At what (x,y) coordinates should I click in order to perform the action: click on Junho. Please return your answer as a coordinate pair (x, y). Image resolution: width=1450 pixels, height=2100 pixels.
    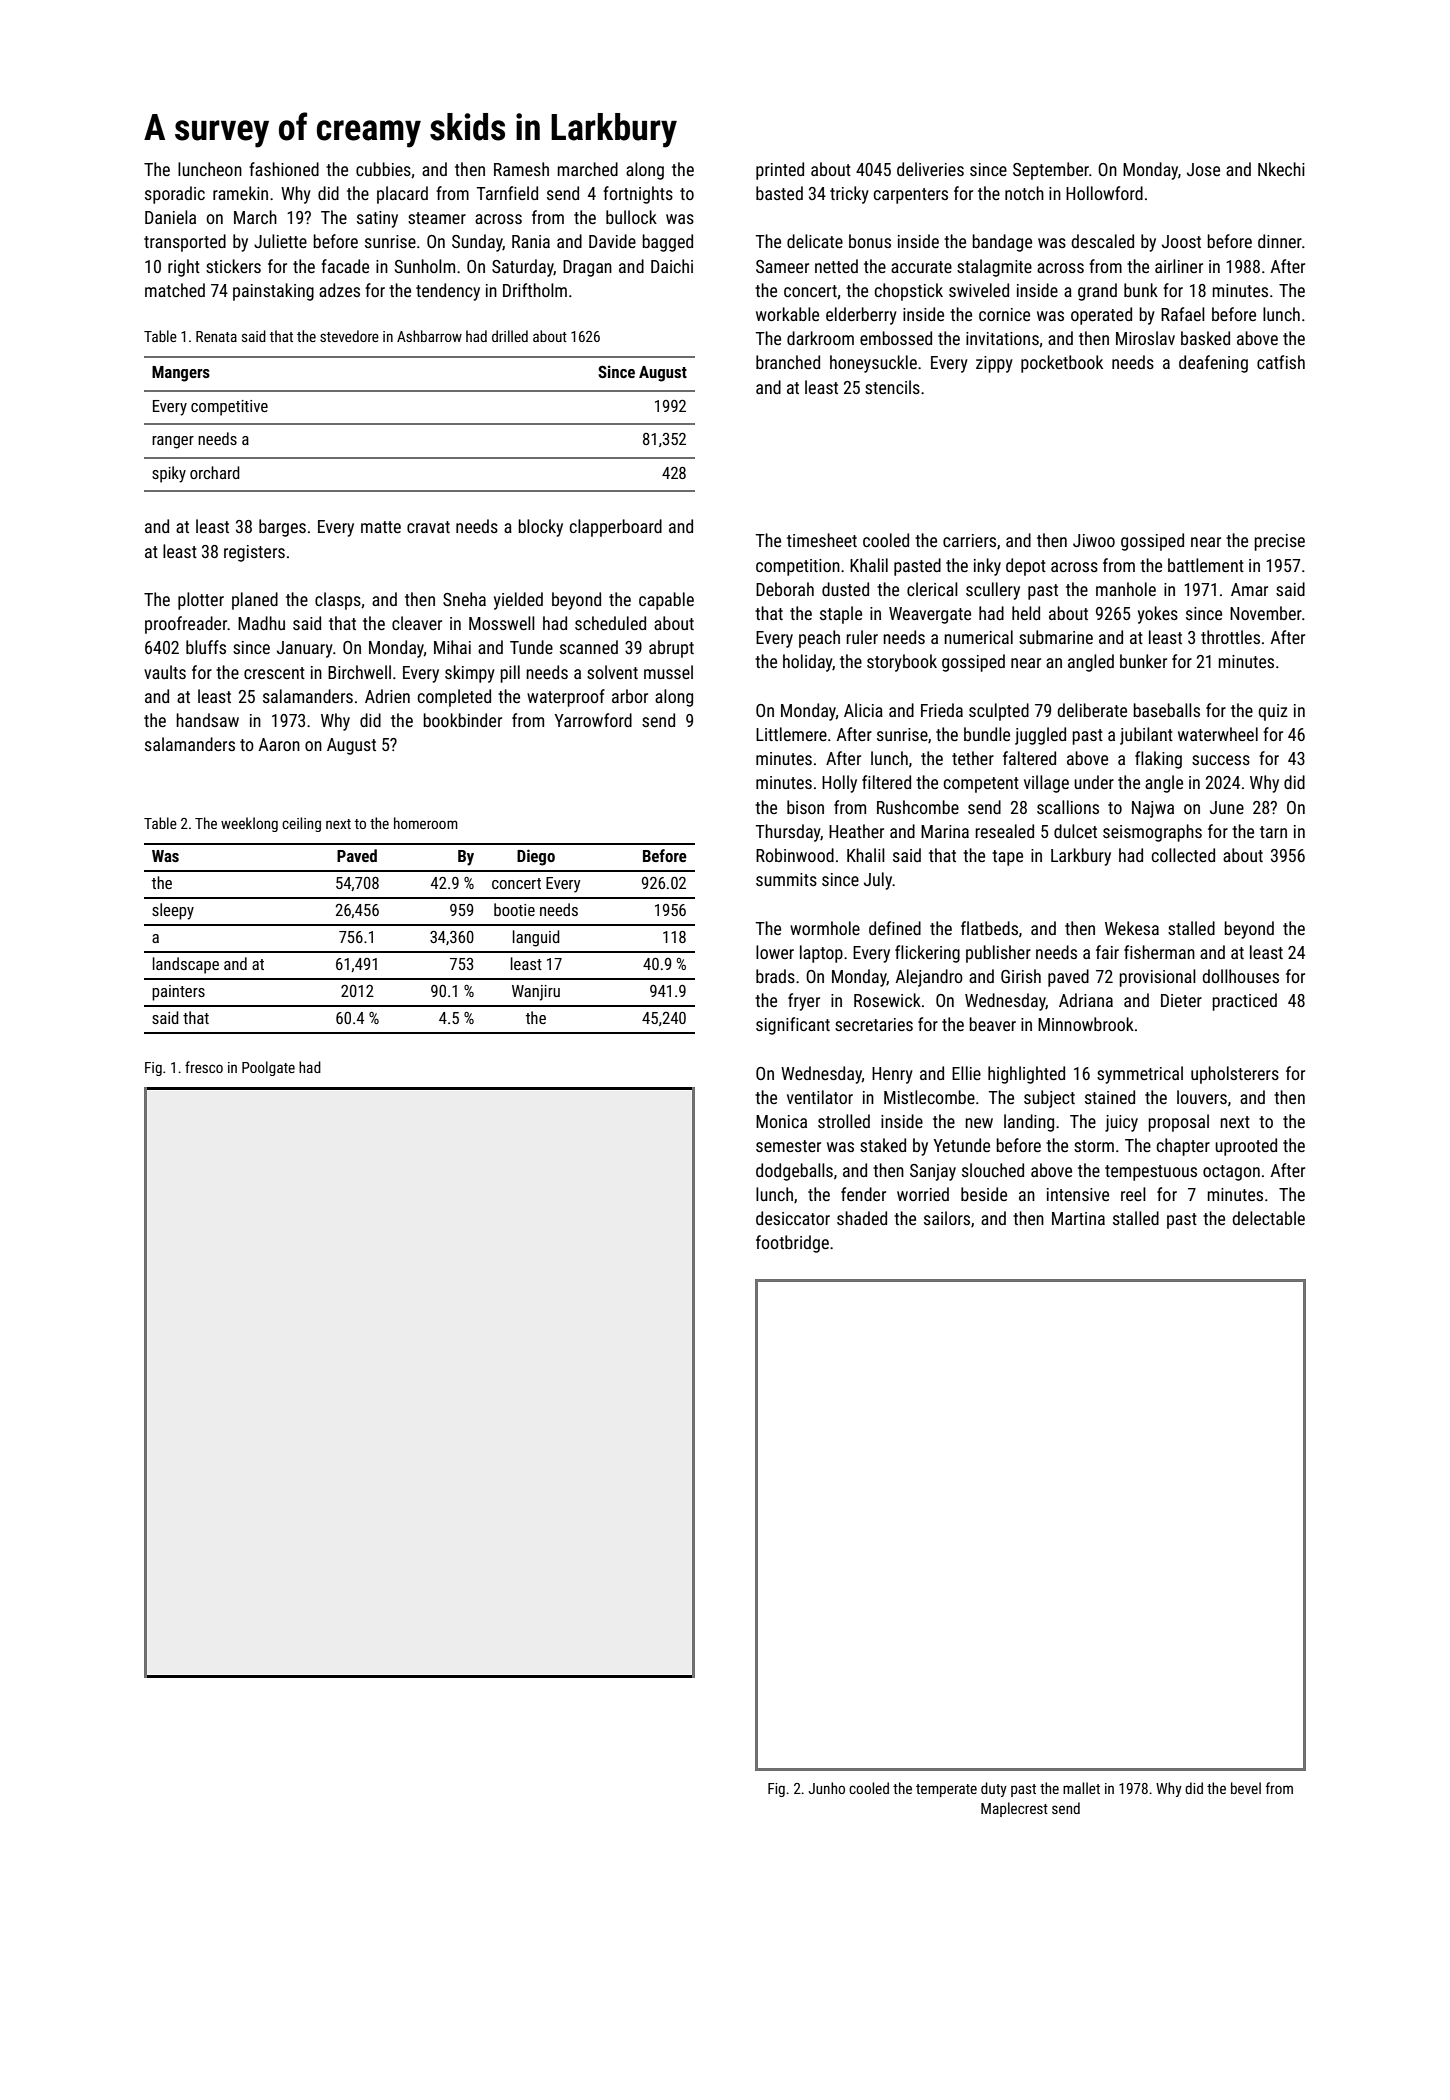
    Looking at the image, I should click on (827, 1788).
